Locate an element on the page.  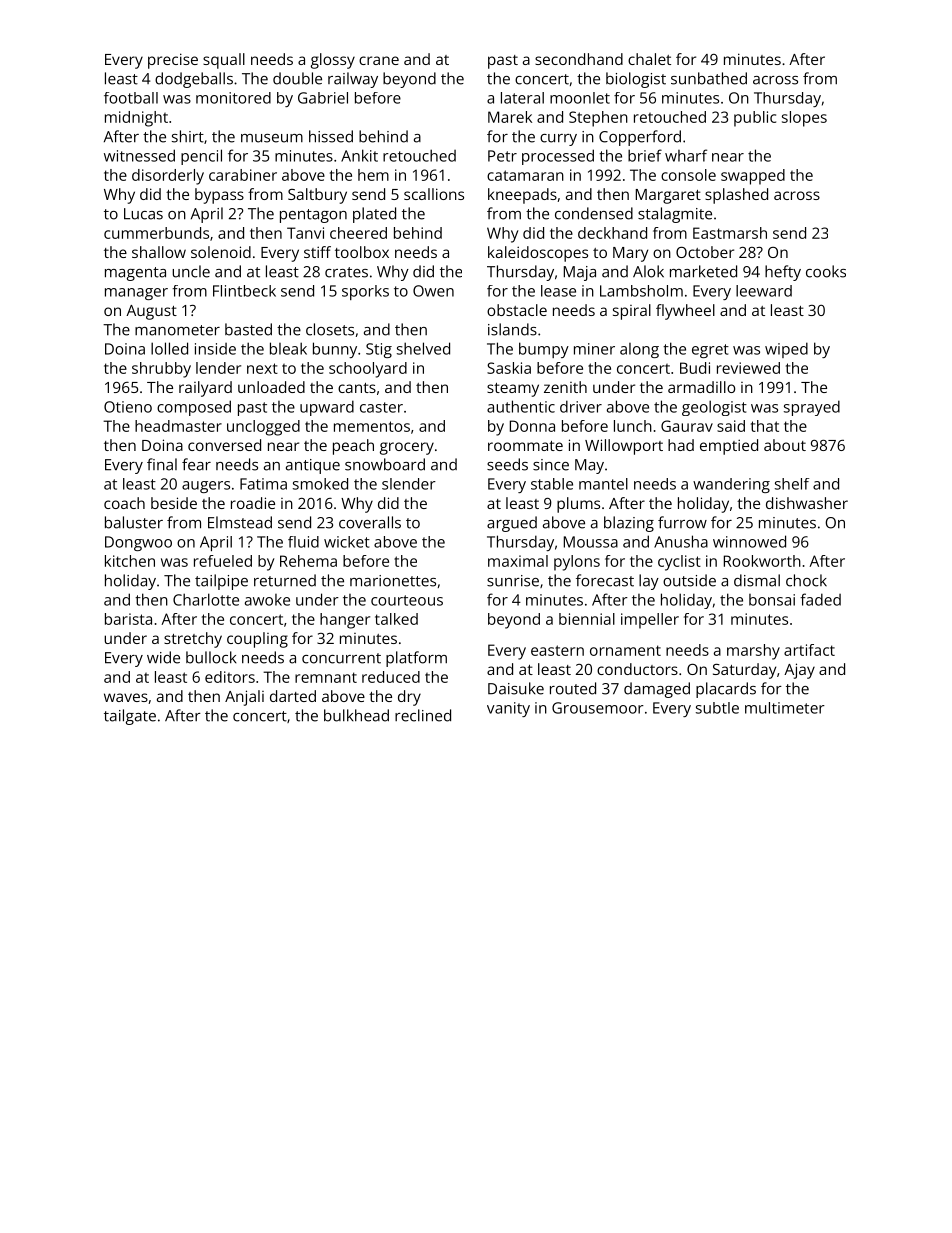
wide is located at coordinates (163, 657).
